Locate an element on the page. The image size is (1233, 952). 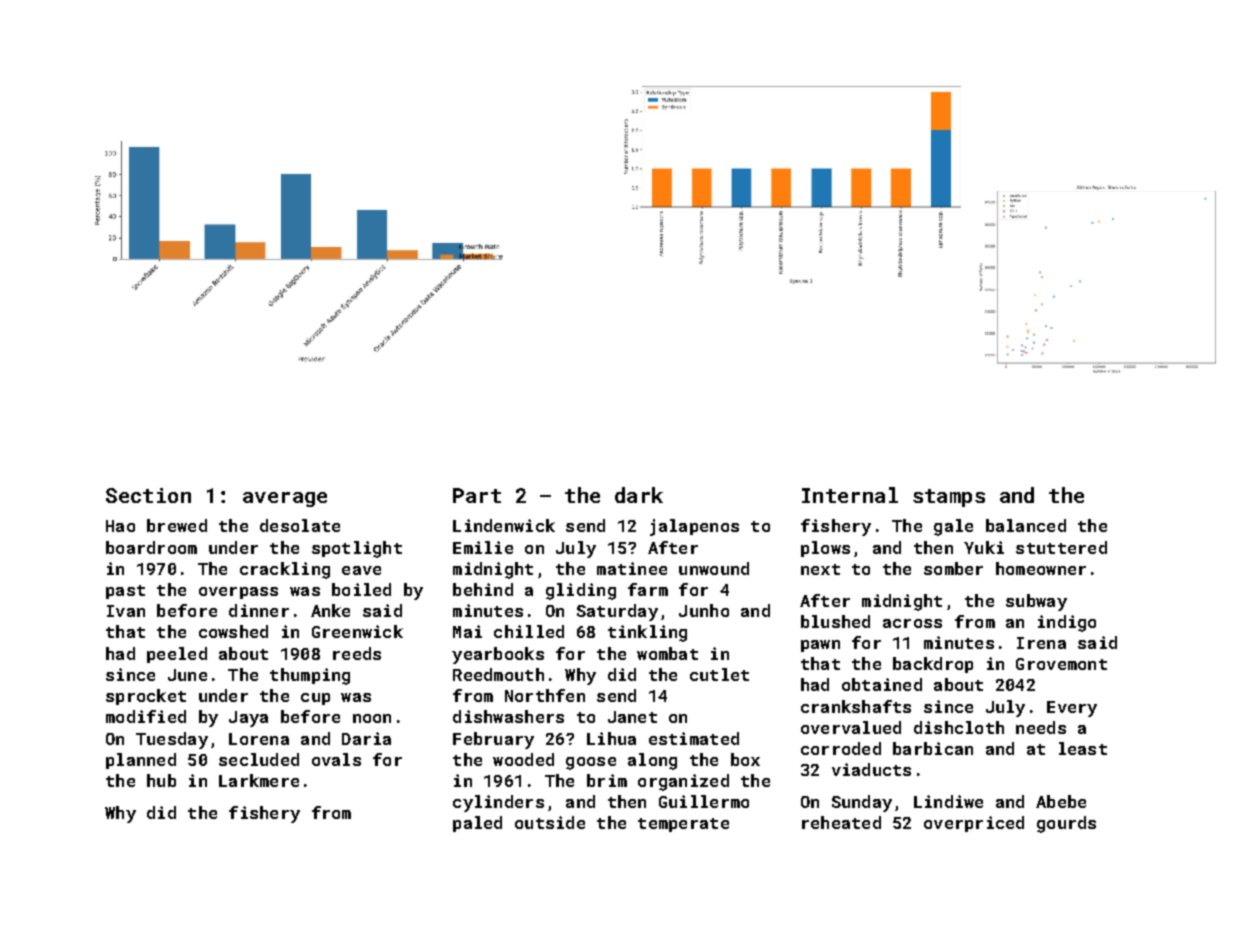
dark is located at coordinates (639, 495).
